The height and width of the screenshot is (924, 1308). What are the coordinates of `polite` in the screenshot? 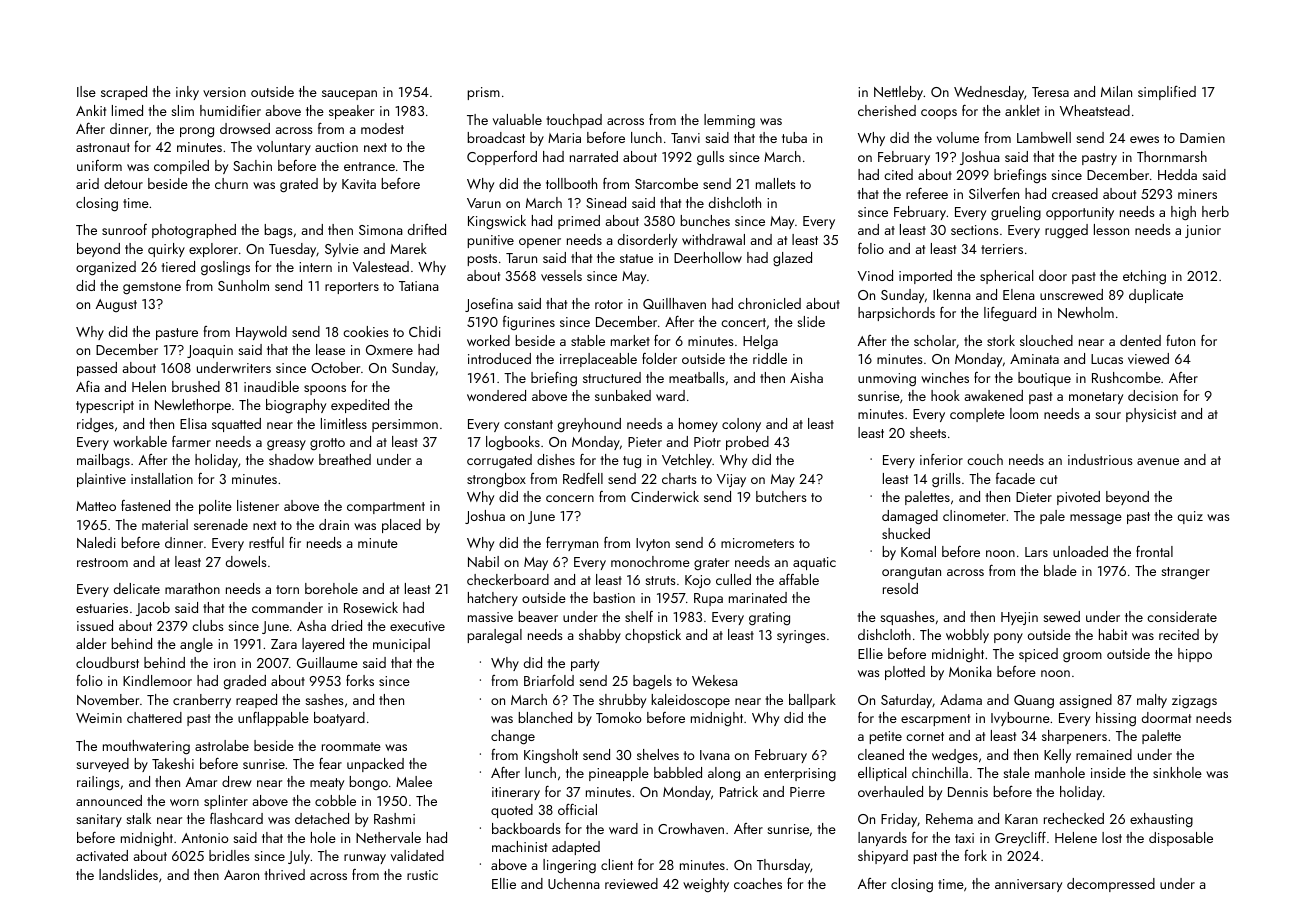 It's located at (215, 507).
